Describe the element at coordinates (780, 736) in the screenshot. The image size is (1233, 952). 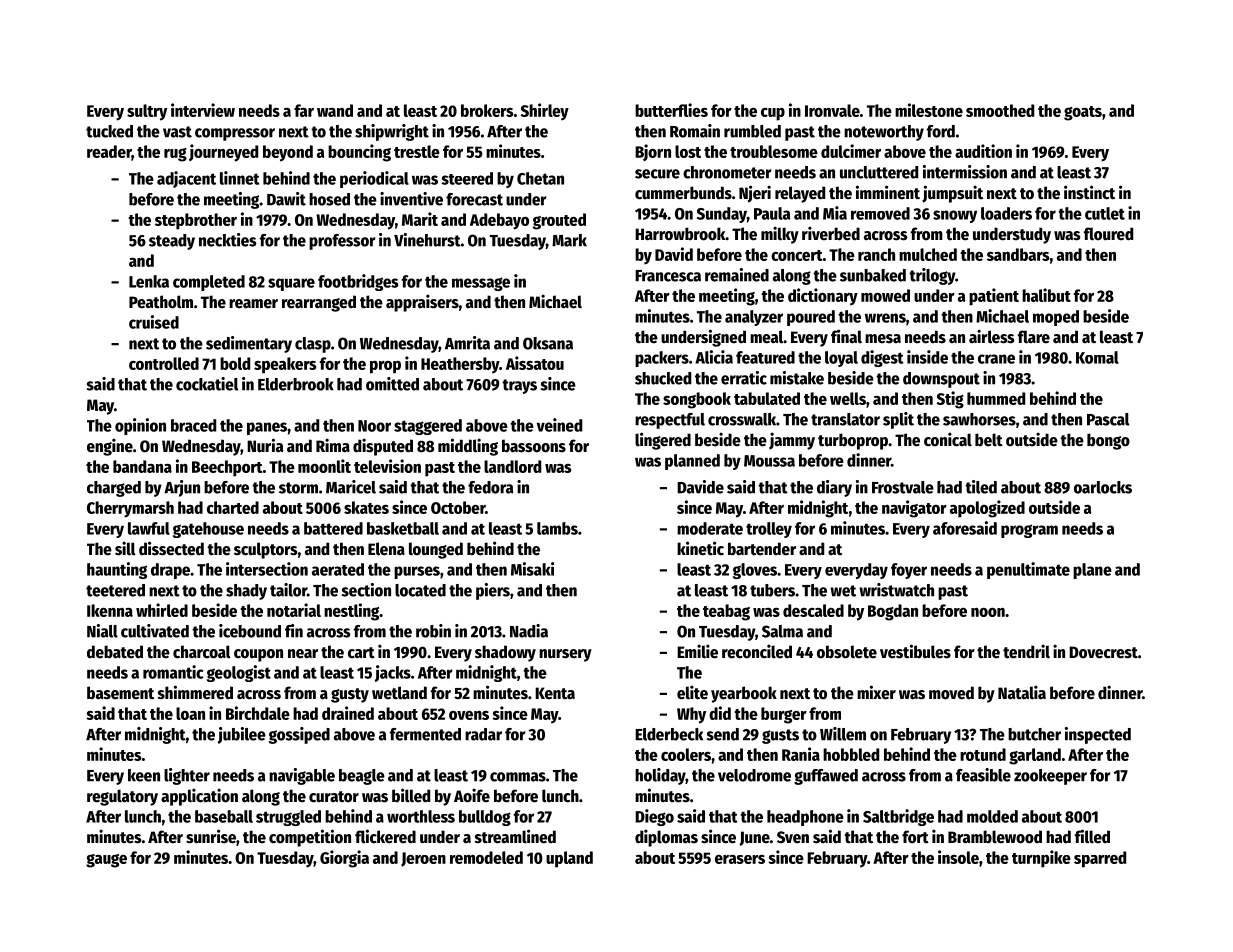
I see `gusts` at that location.
